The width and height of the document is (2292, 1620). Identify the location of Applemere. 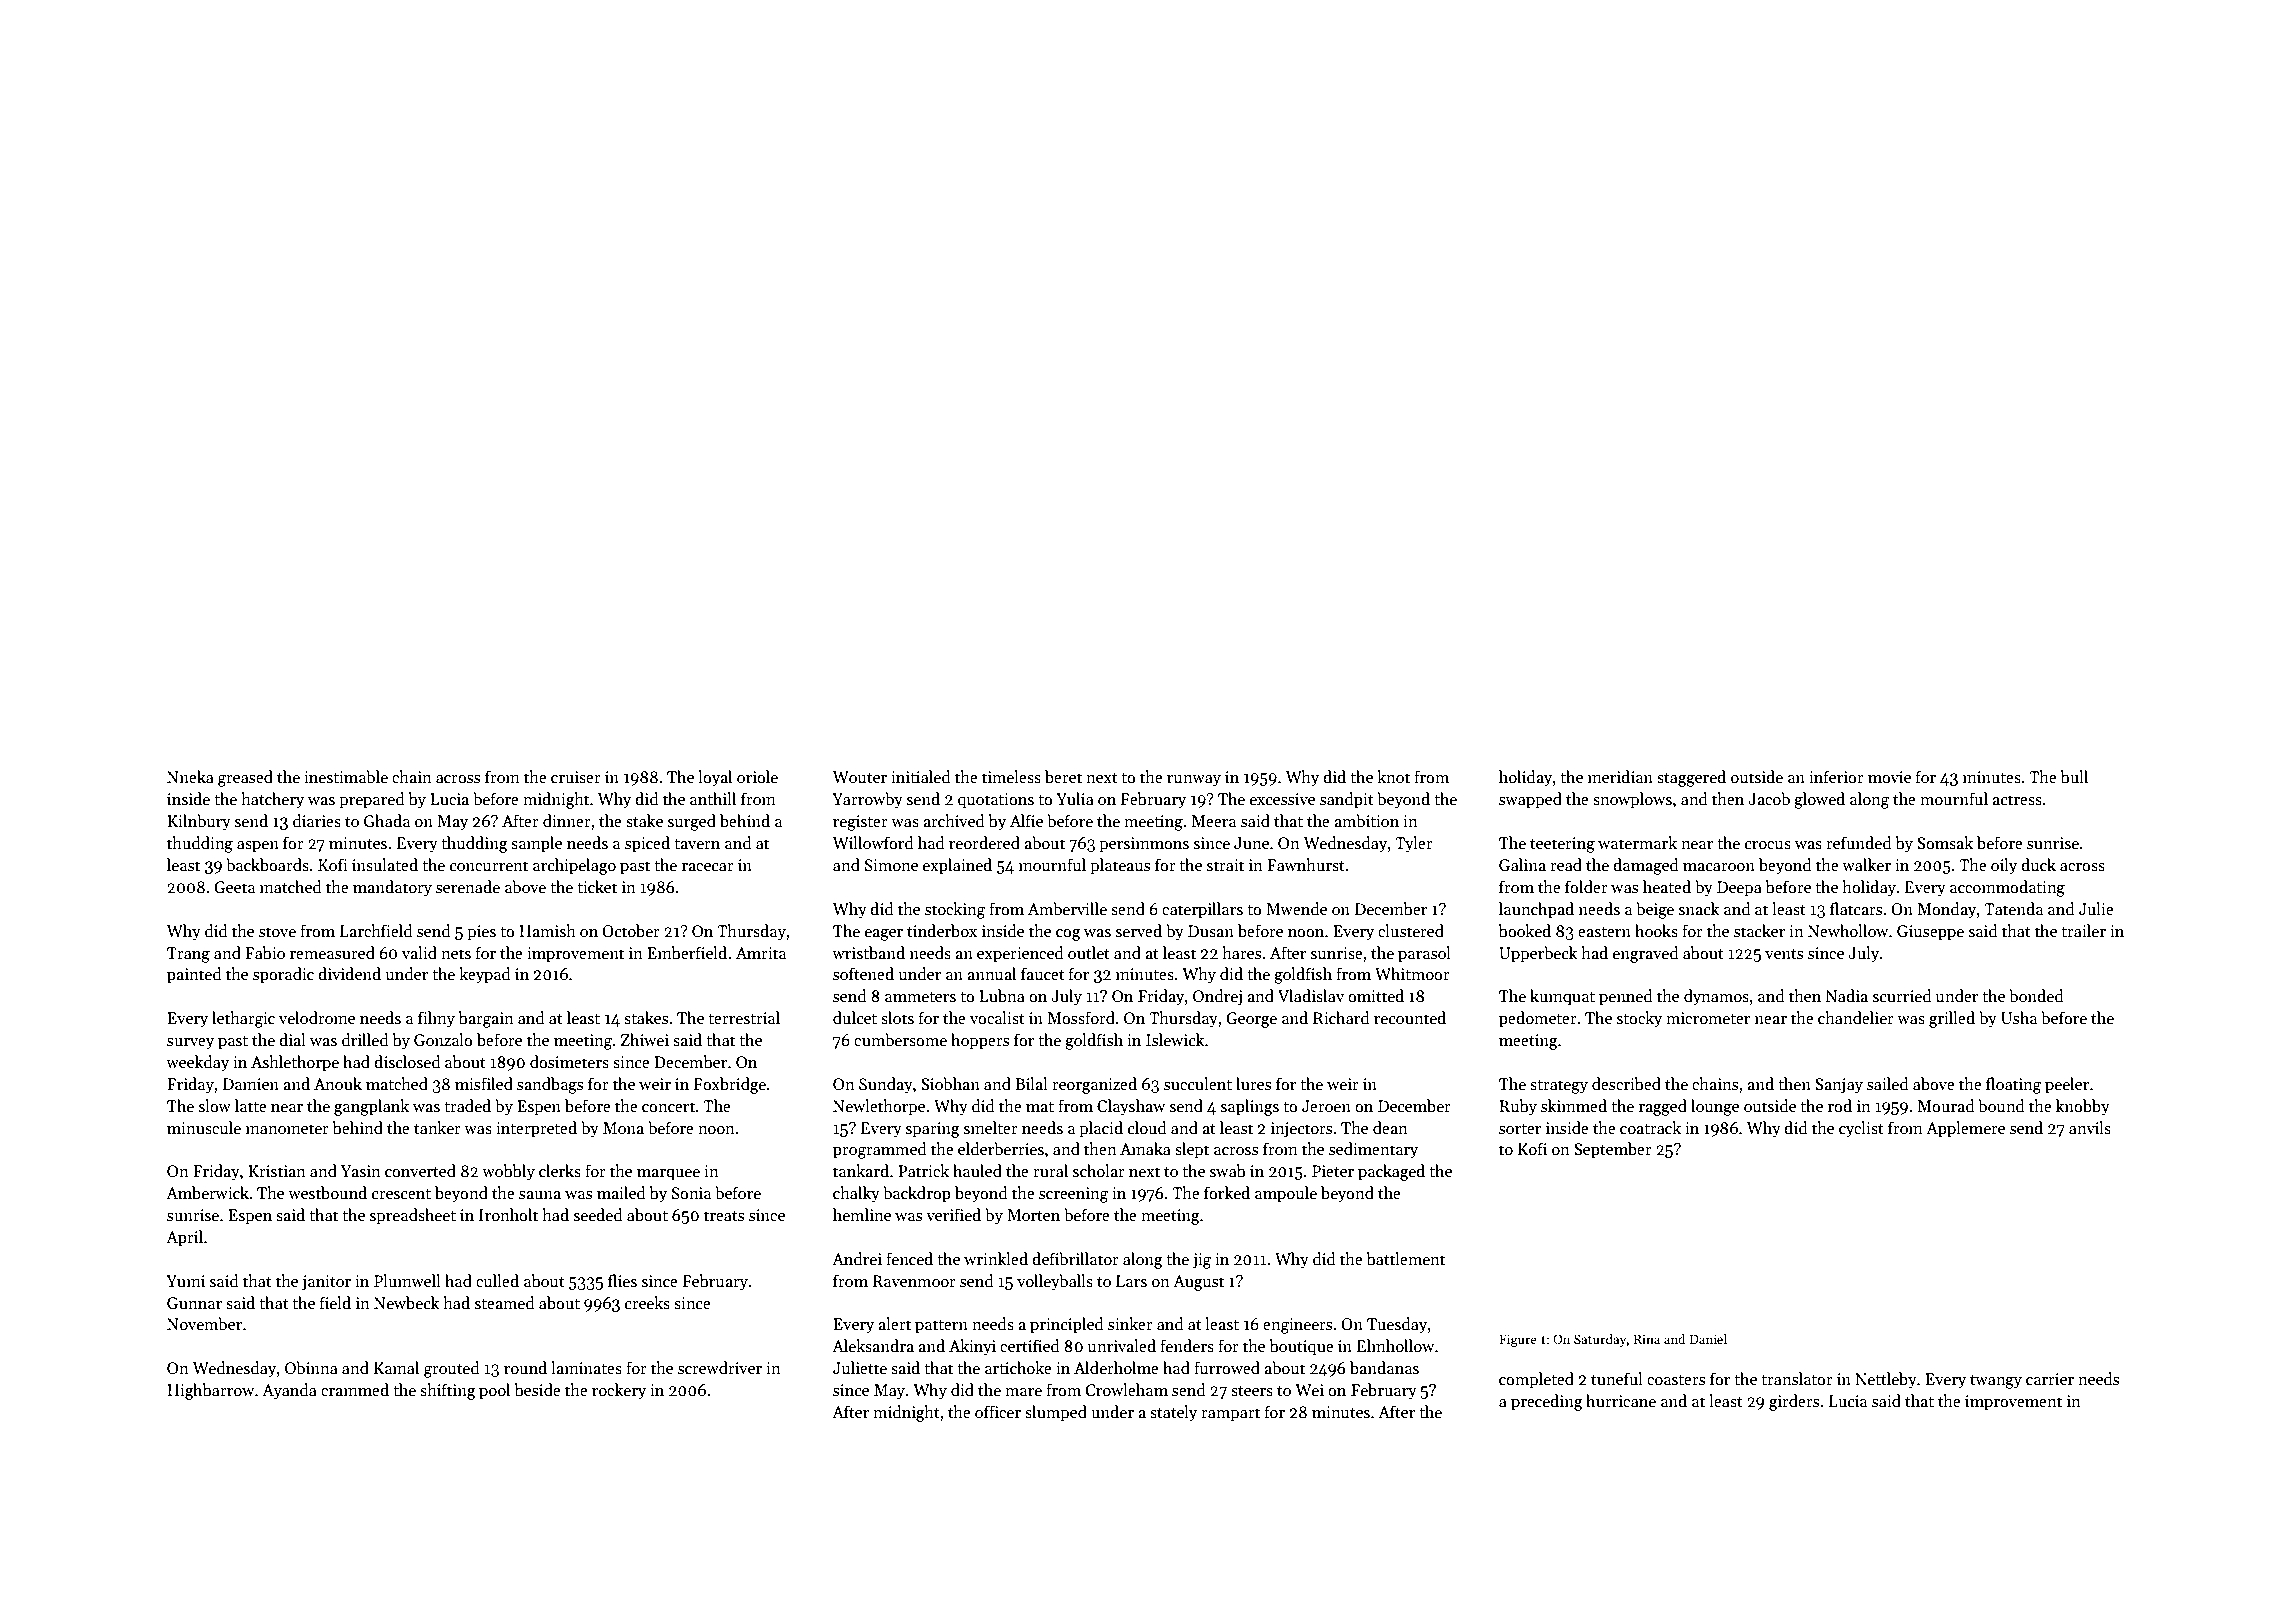
(1965, 1129).
